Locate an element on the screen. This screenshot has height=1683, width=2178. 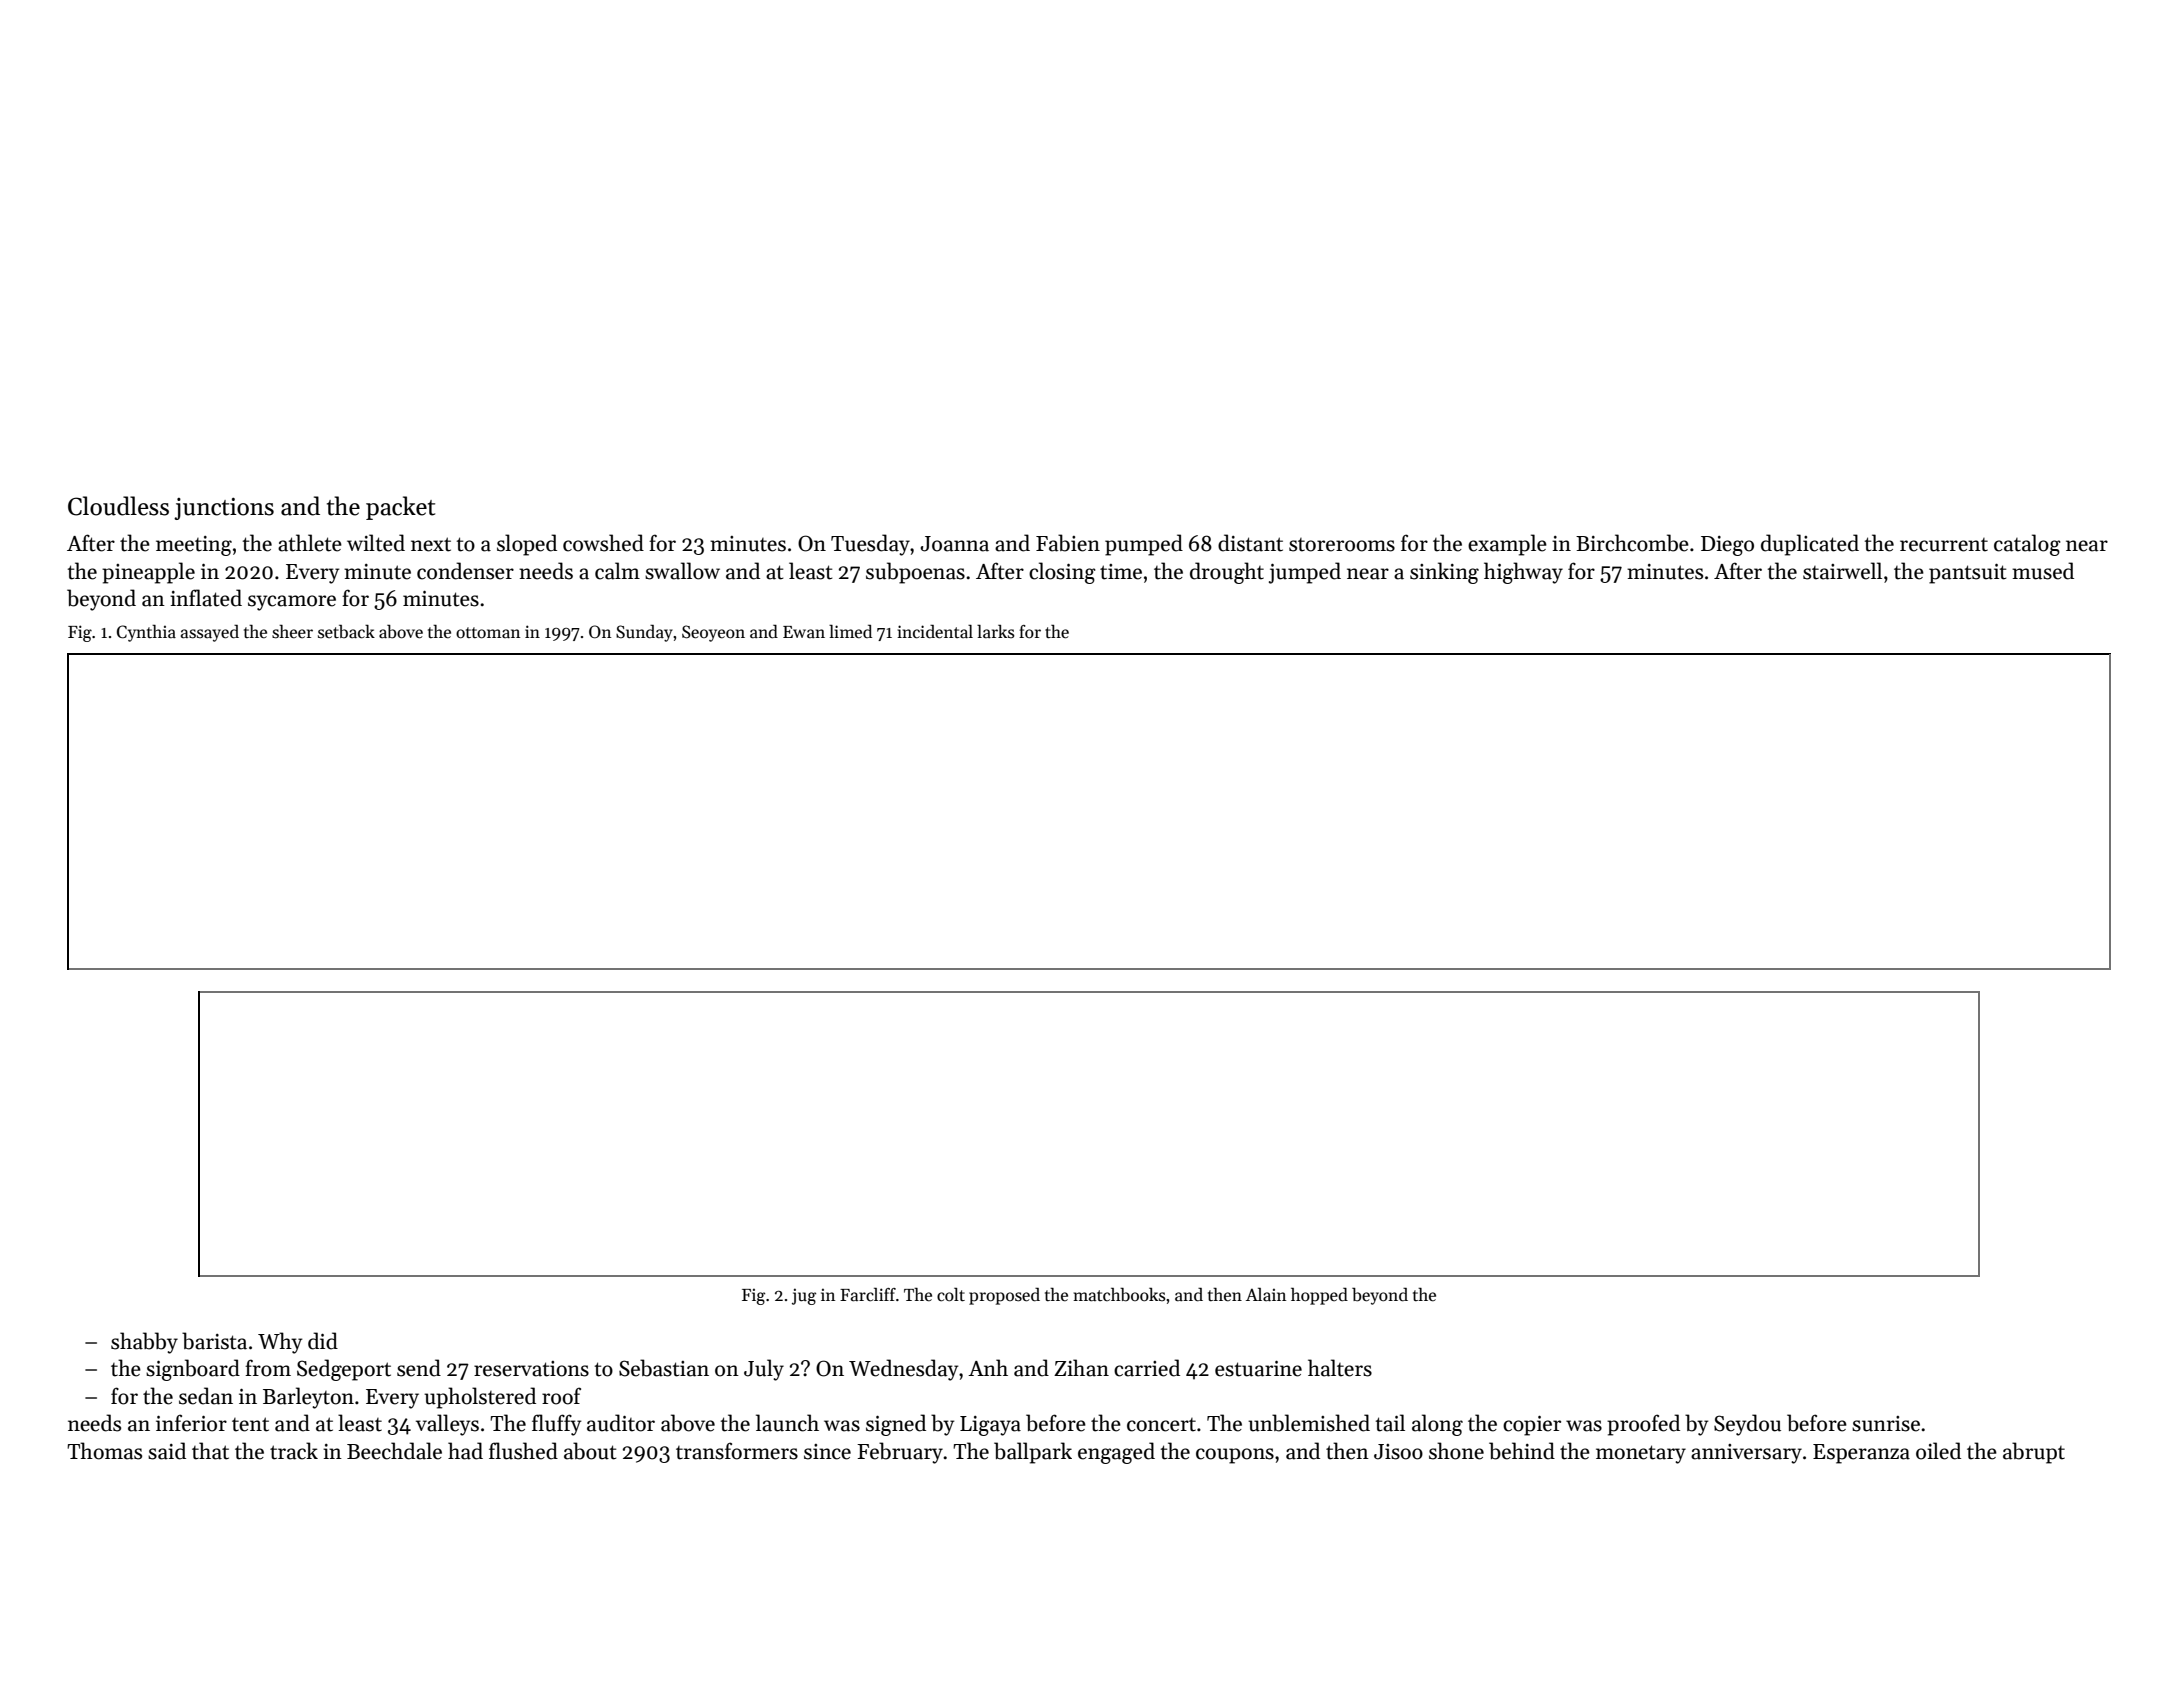
incidental is located at coordinates (935, 632).
